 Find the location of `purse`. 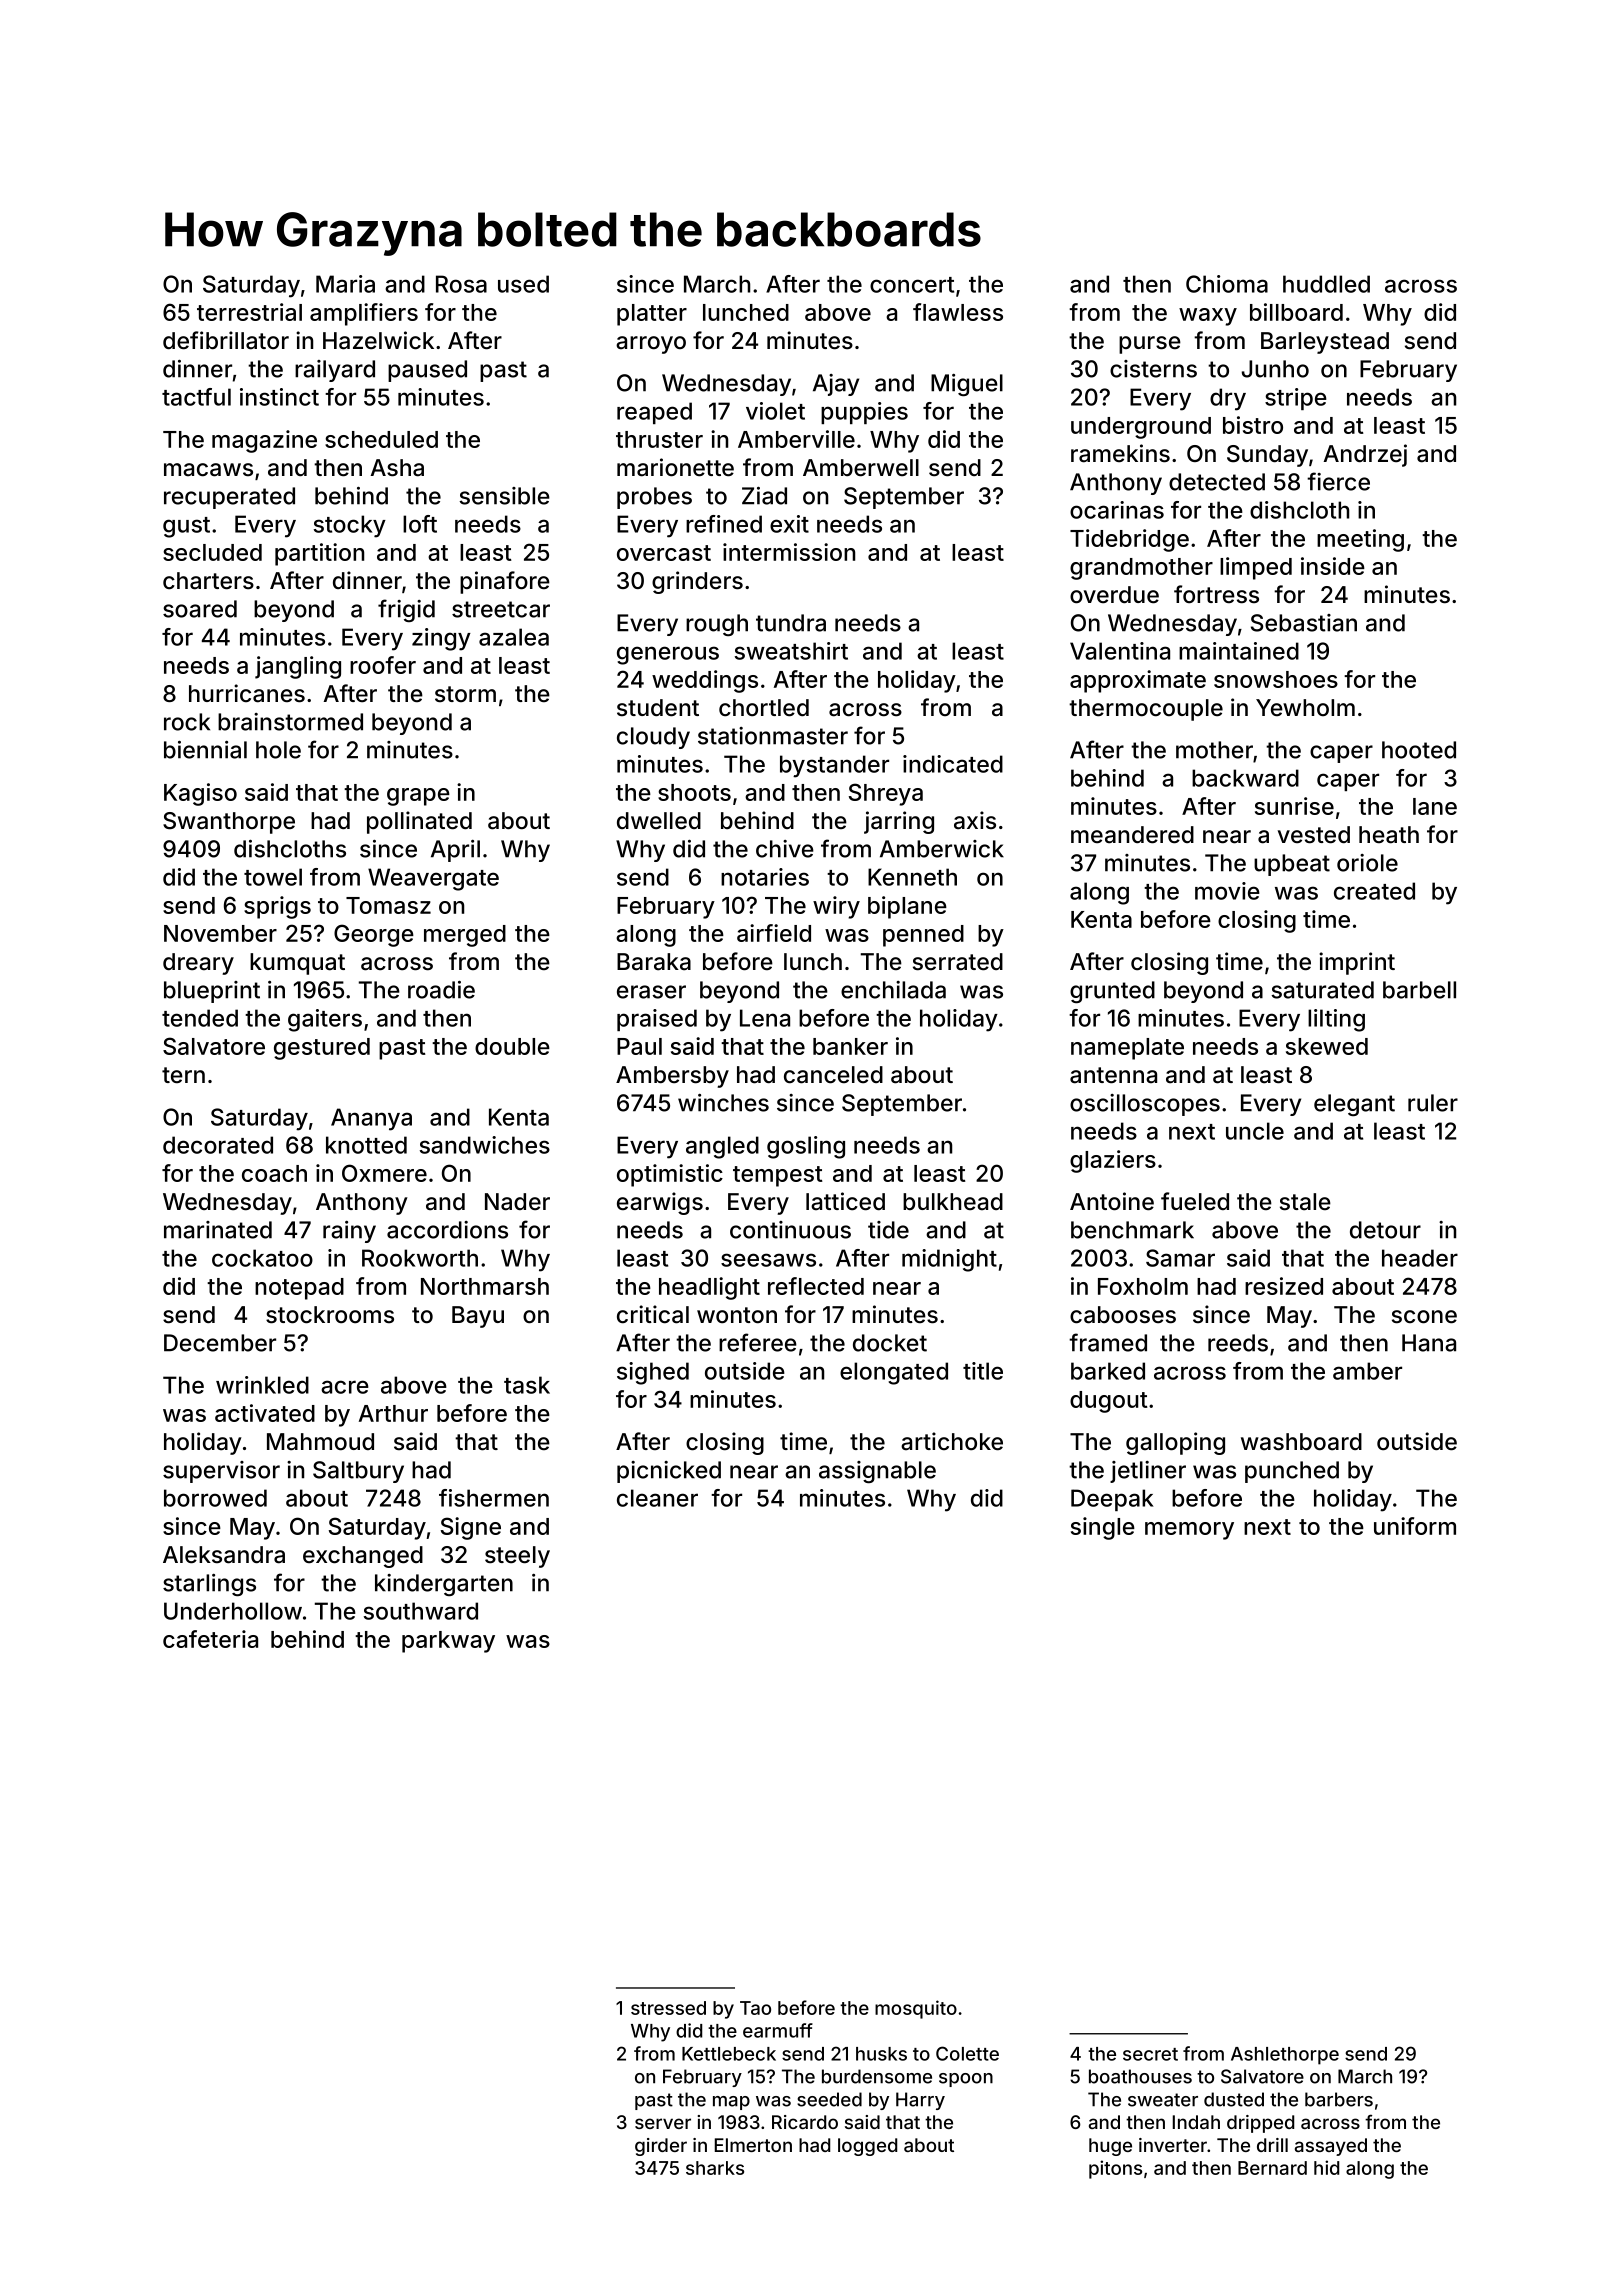

purse is located at coordinates (1150, 345).
